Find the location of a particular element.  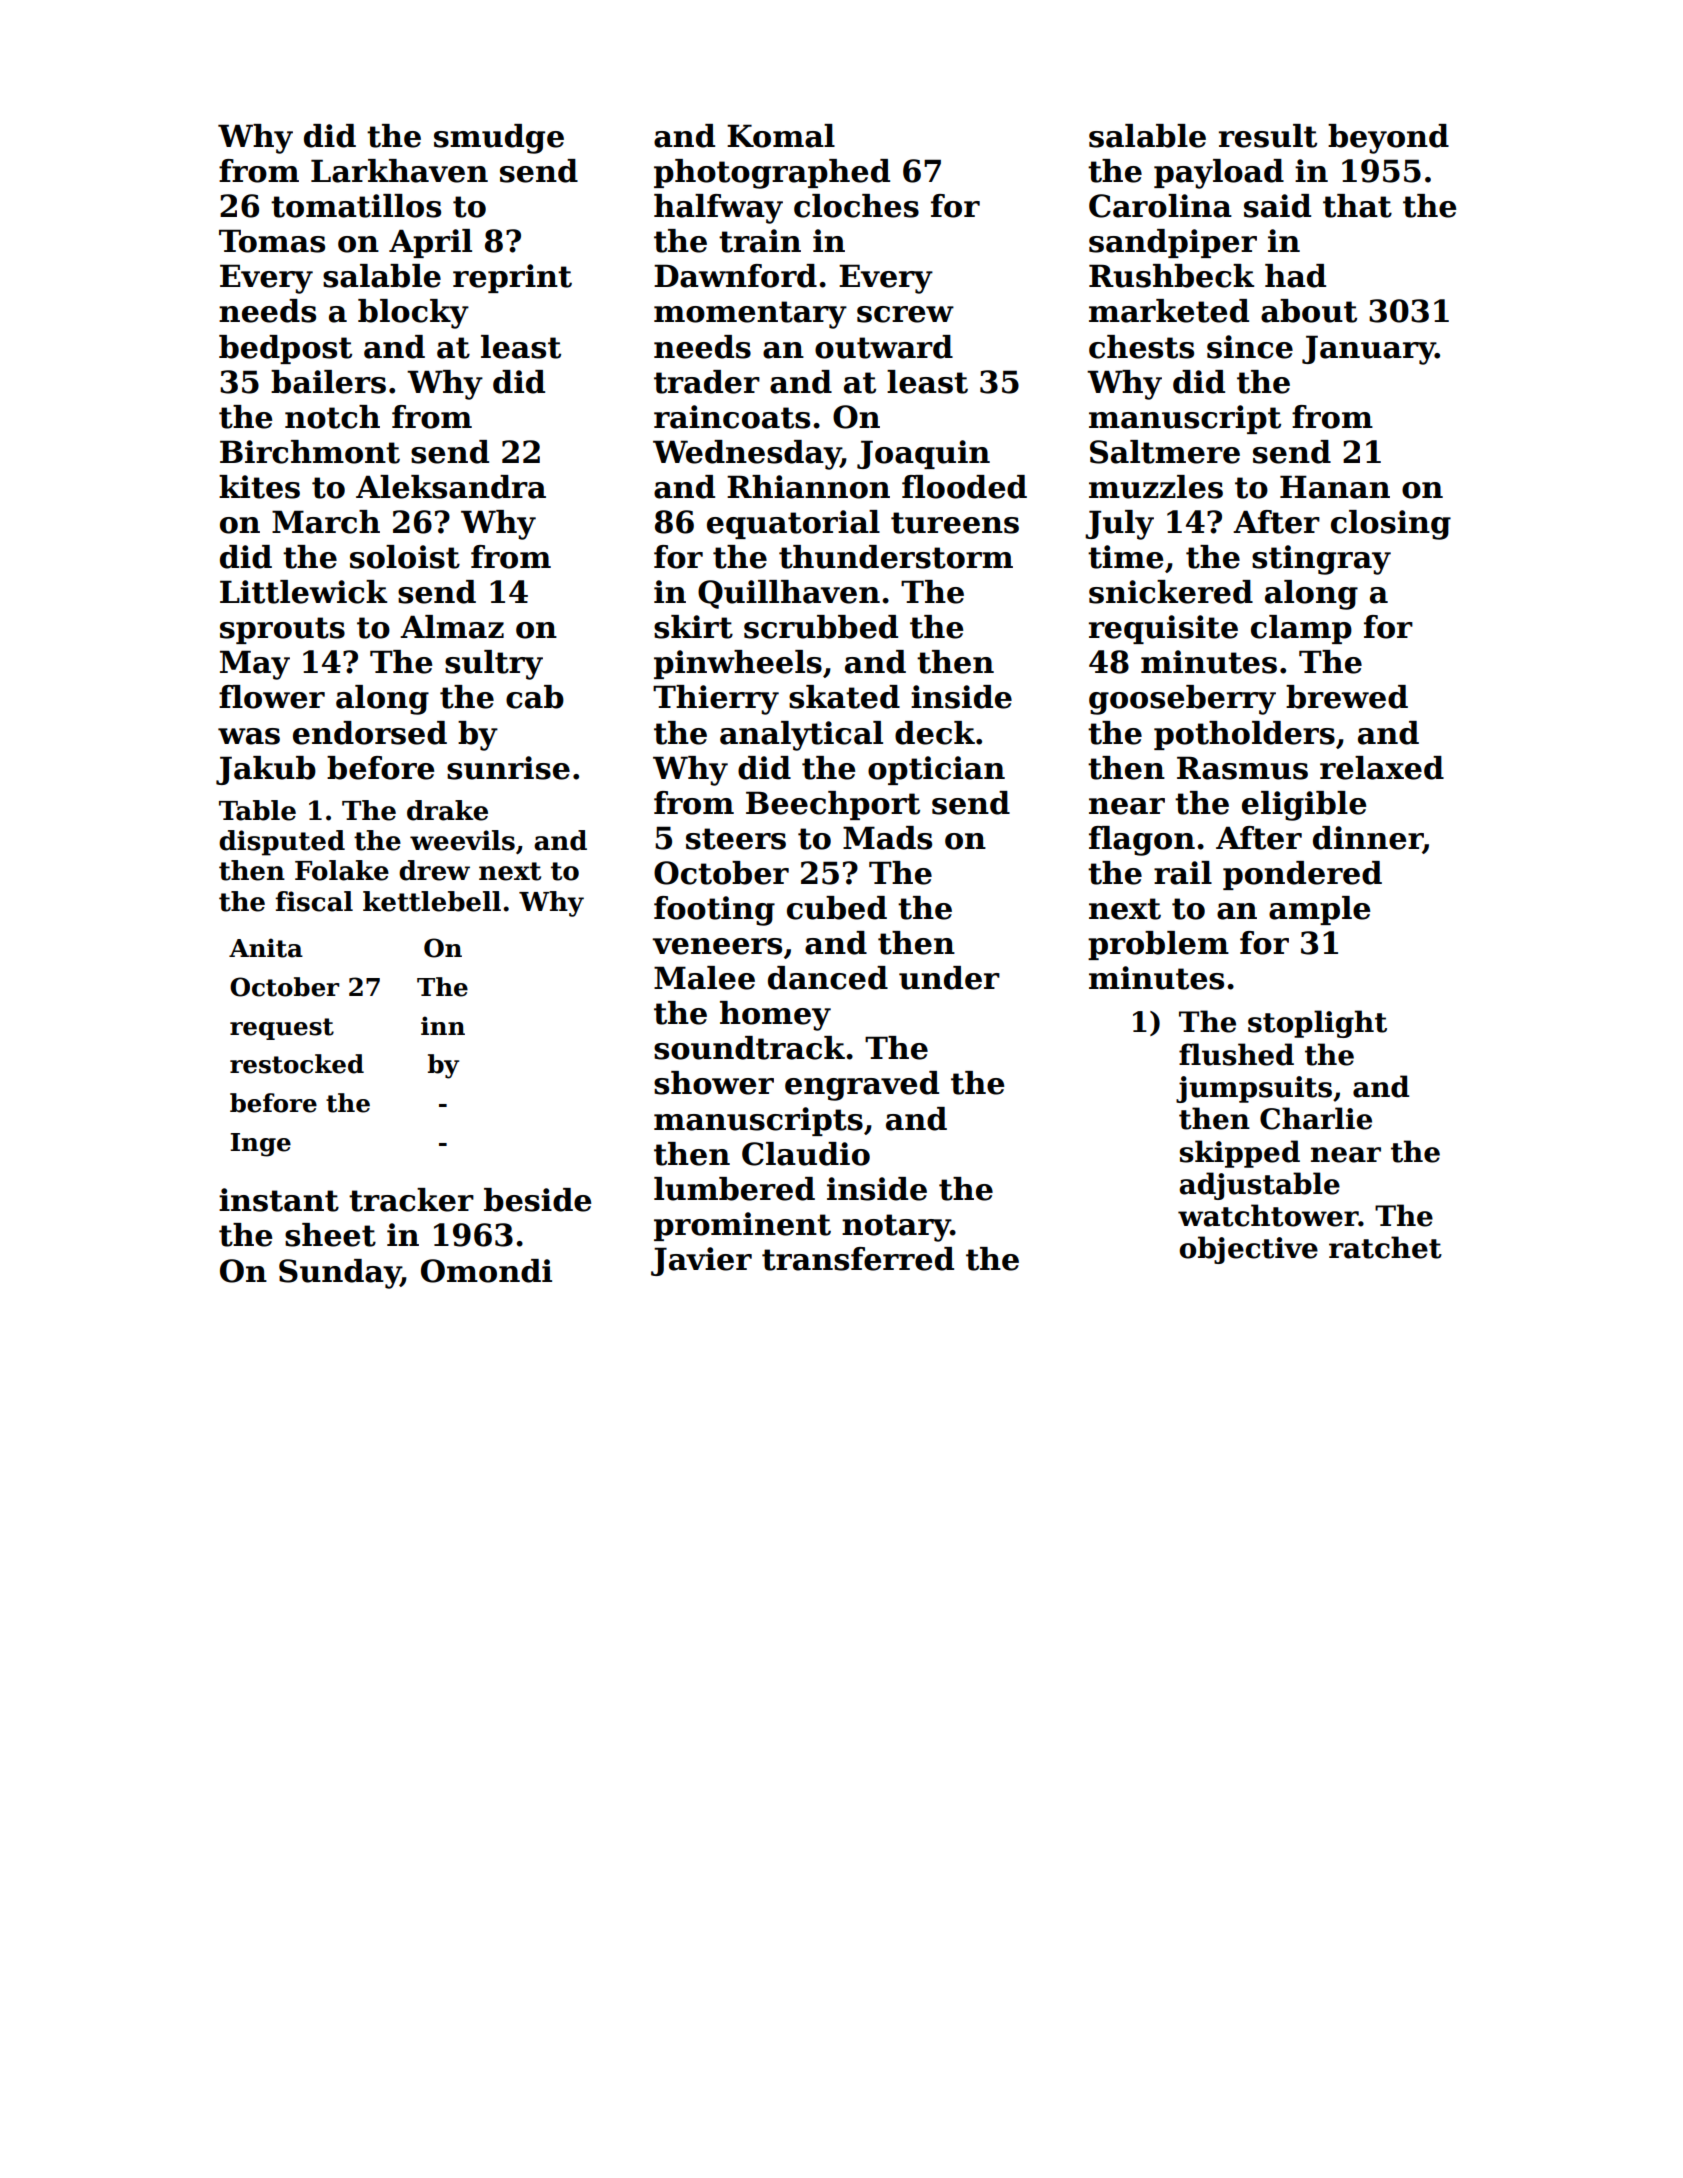

sultry is located at coordinates (494, 665).
